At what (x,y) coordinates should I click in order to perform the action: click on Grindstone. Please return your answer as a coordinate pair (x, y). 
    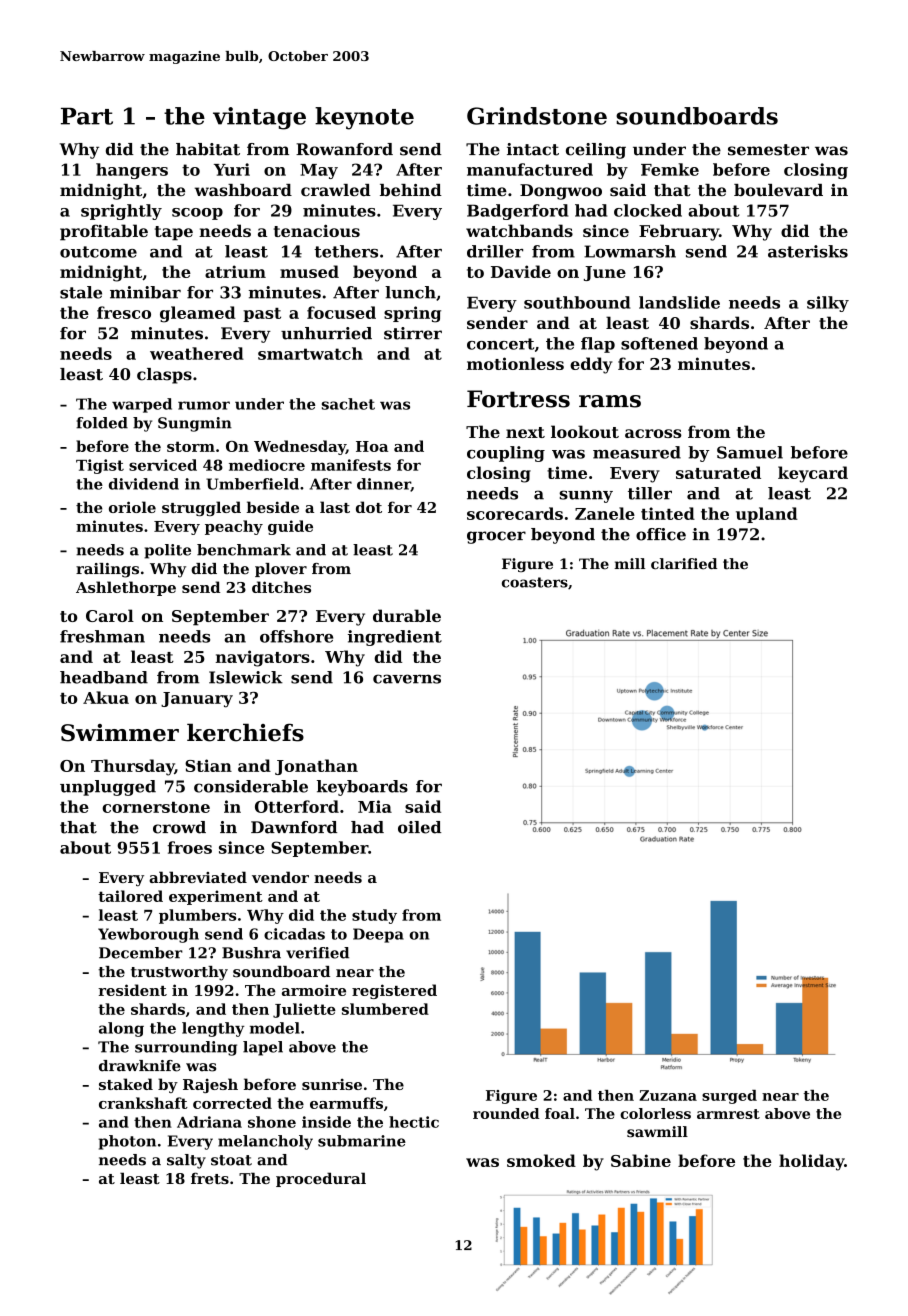
    Looking at the image, I should click on (537, 116).
